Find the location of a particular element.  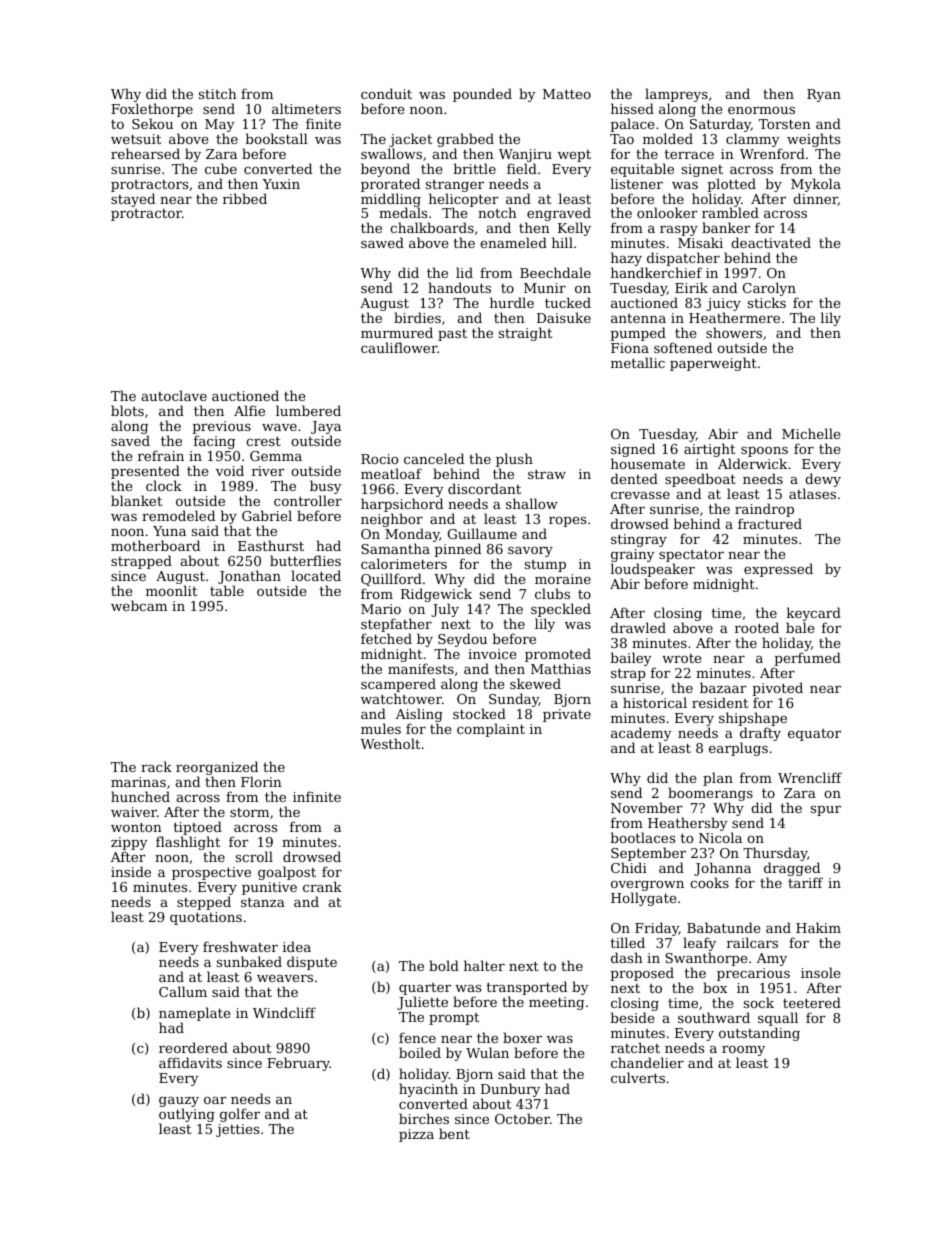

manifests is located at coordinates (421, 669).
